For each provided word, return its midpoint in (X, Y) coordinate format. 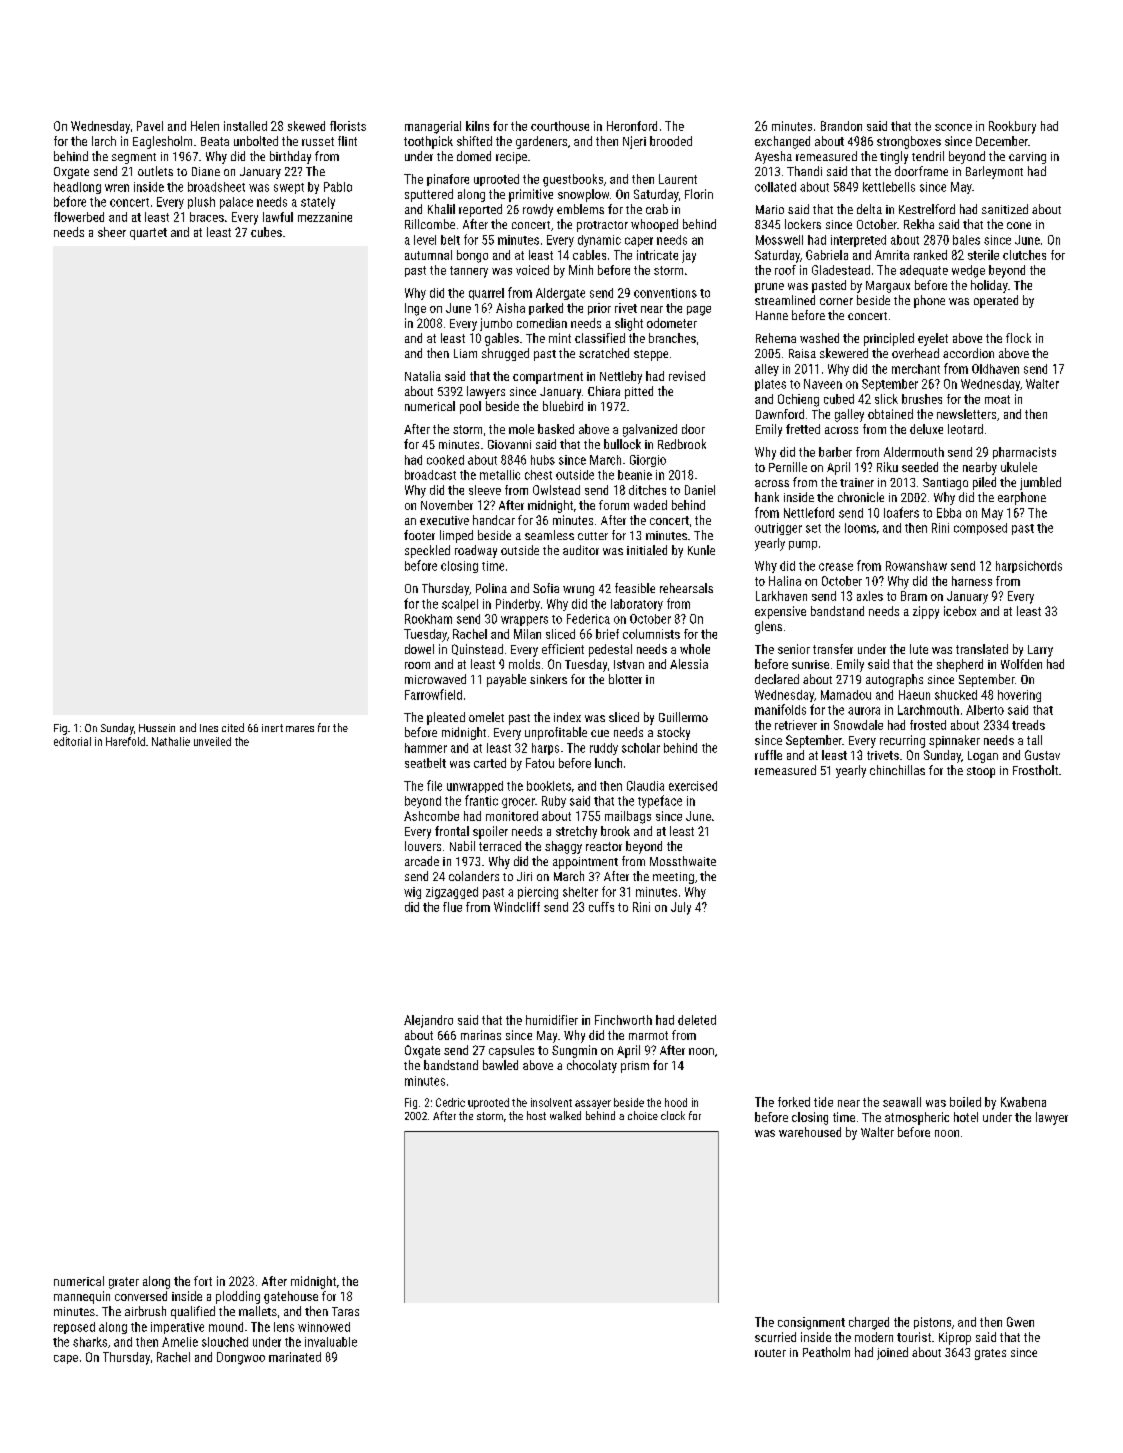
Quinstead (477, 649)
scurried (775, 1337)
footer (419, 535)
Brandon (841, 126)
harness (972, 581)
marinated (295, 1357)
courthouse (560, 126)
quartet (148, 234)
